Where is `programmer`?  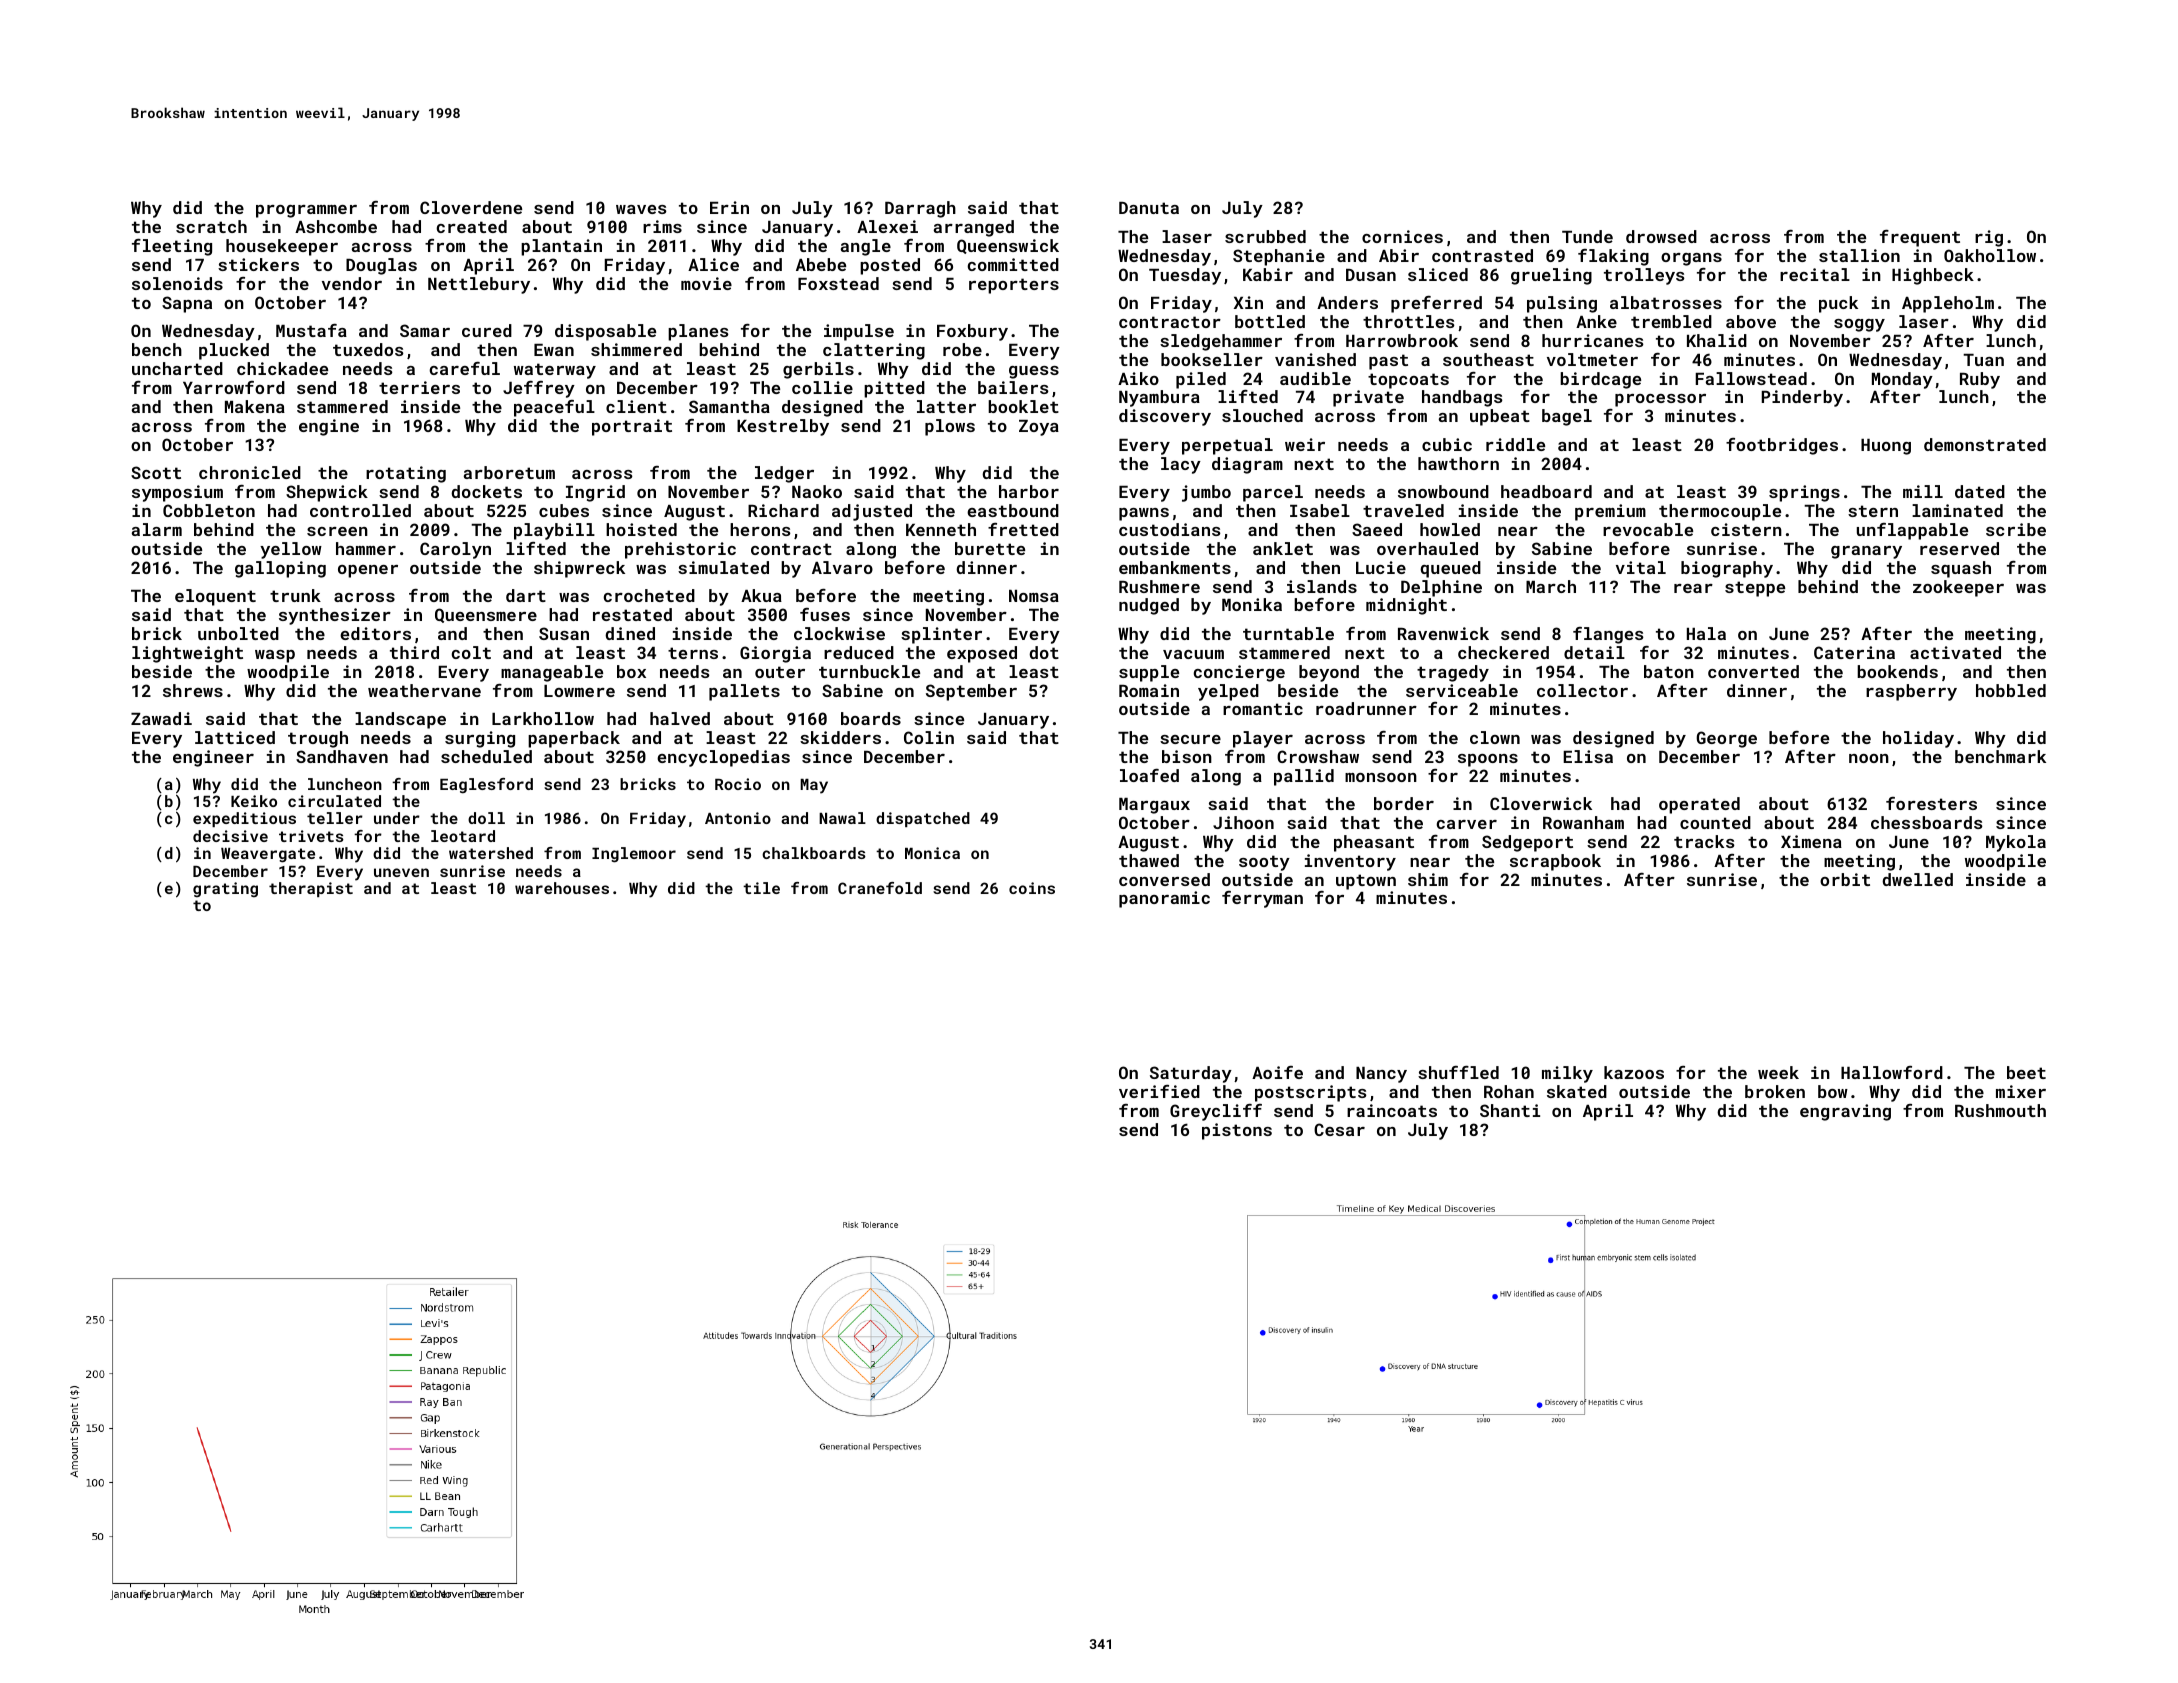 programmer is located at coordinates (306, 211).
